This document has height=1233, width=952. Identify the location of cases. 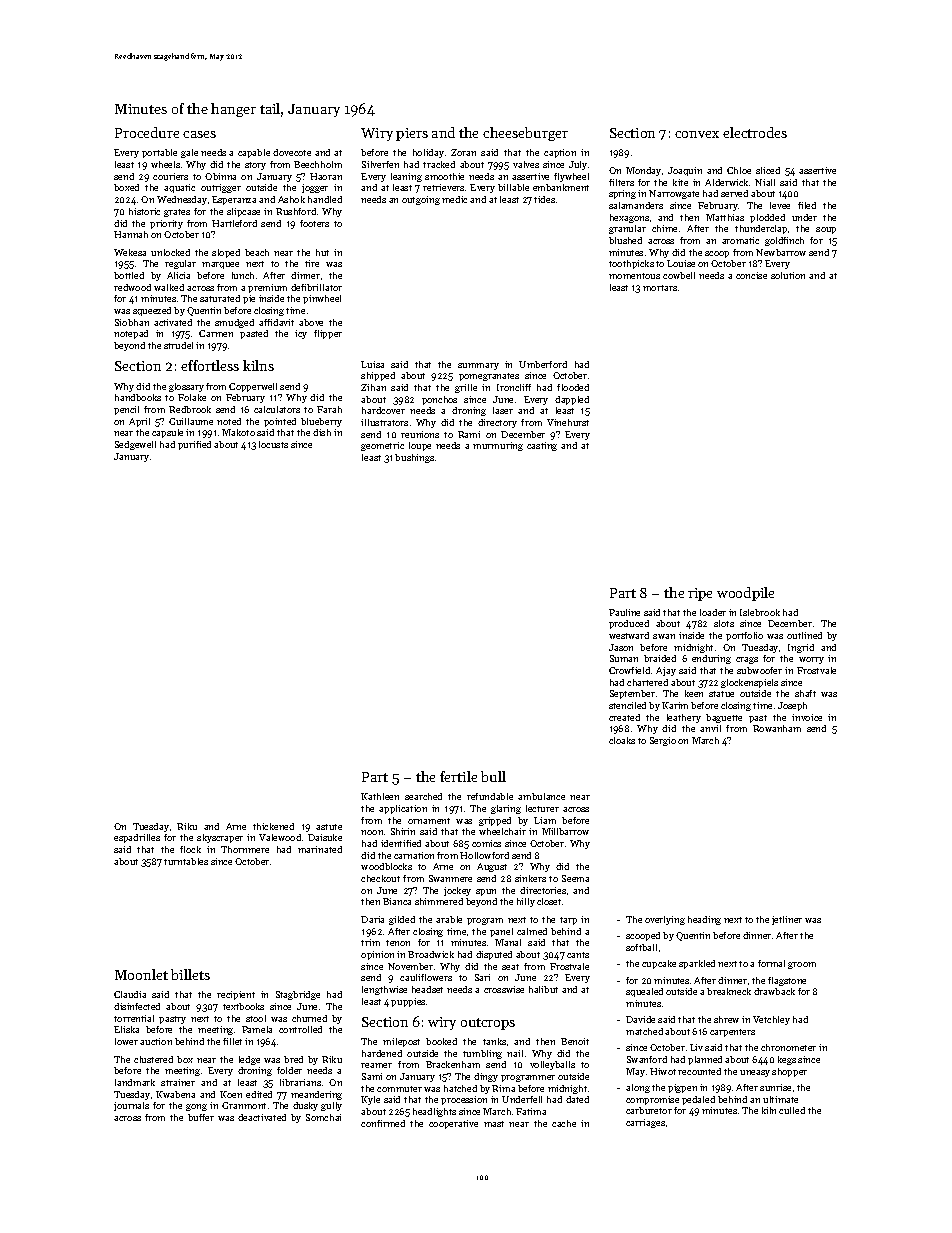
(199, 134).
